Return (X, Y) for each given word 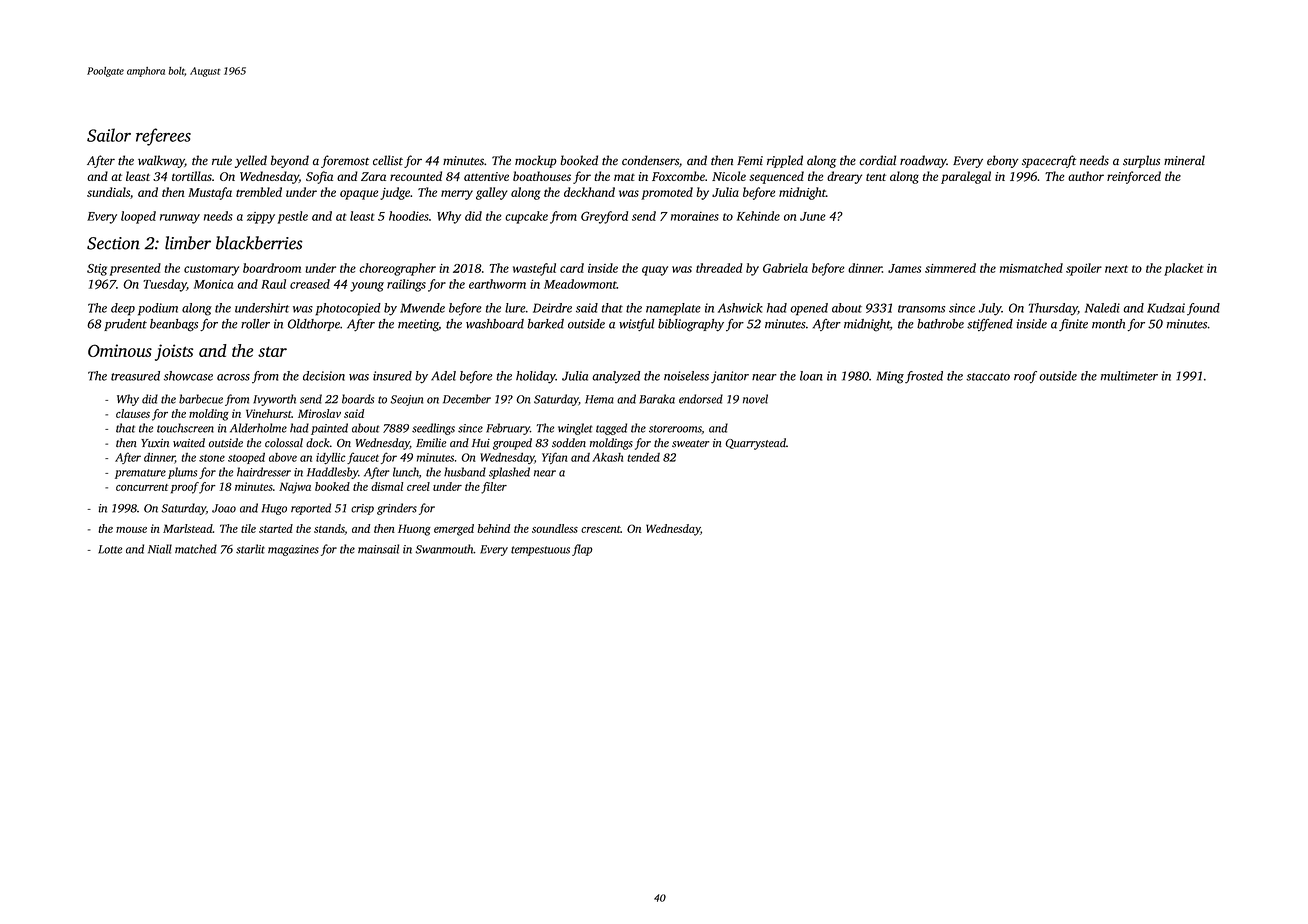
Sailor (109, 135)
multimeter (1129, 376)
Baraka (657, 399)
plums (182, 473)
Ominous (120, 350)
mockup (536, 161)
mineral (1184, 160)
